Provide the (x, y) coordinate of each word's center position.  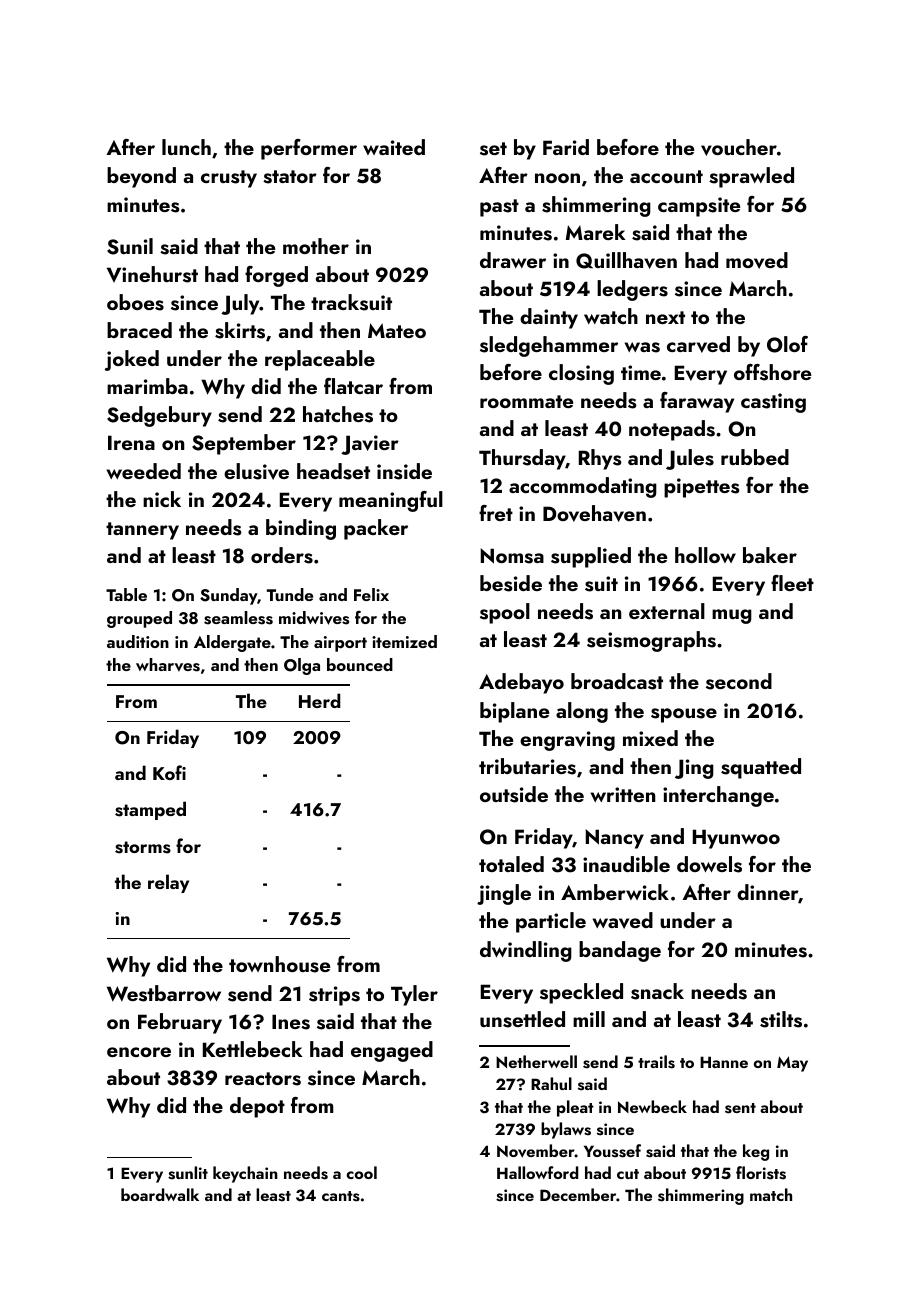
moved (757, 260)
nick (162, 499)
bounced (360, 664)
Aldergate (232, 643)
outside (514, 794)
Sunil (130, 246)
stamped (150, 810)
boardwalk (160, 1194)
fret (496, 513)
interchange (718, 796)
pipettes (702, 488)
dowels (709, 864)
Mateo (397, 330)
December (578, 1194)
